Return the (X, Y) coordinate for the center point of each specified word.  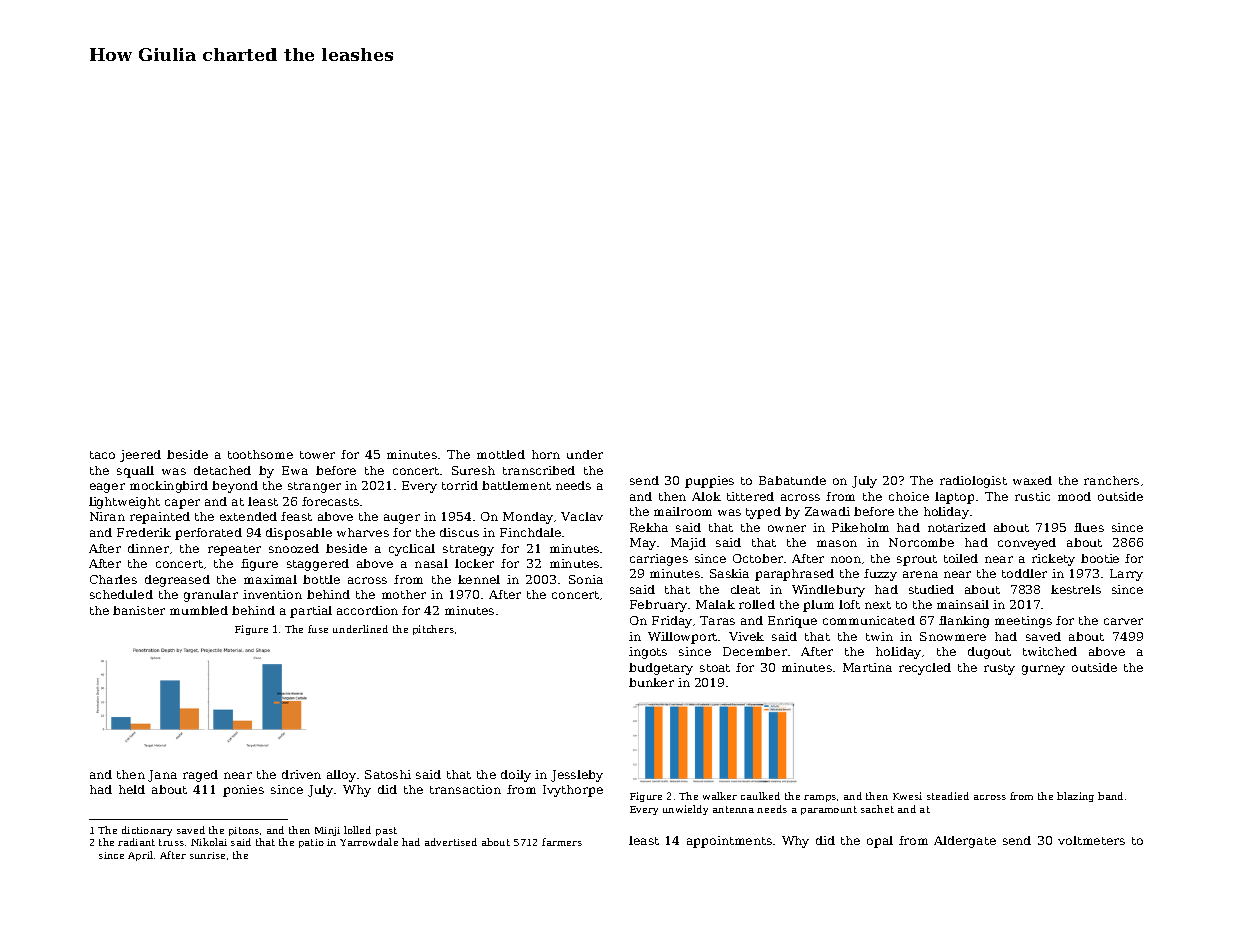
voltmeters (1091, 840)
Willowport (683, 638)
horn (546, 454)
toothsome (260, 454)
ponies (243, 791)
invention (272, 594)
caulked (760, 796)
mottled (501, 454)
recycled (925, 669)
